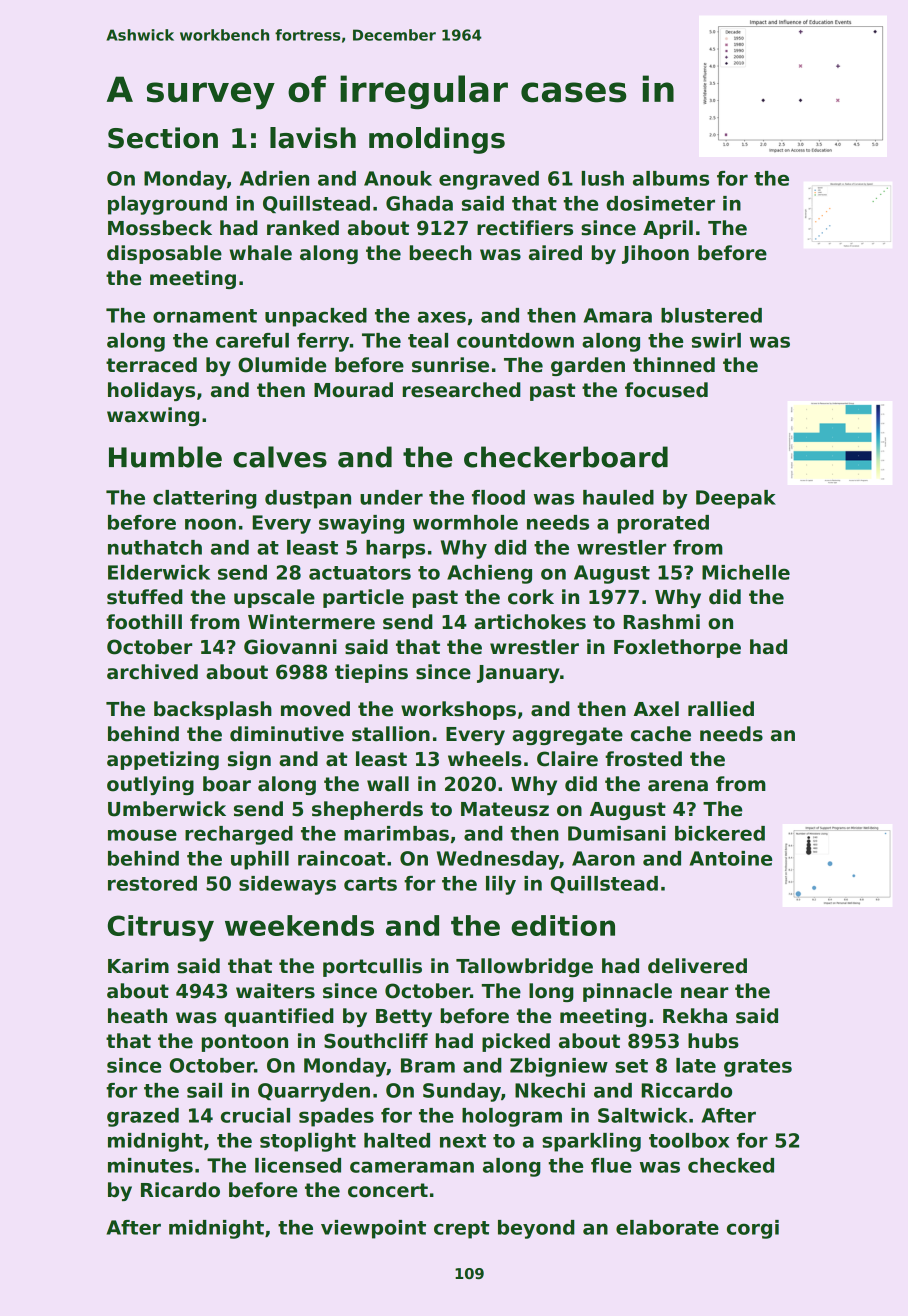  What do you see at coordinates (388, 1190) in the image?
I see `concert` at bounding box center [388, 1190].
